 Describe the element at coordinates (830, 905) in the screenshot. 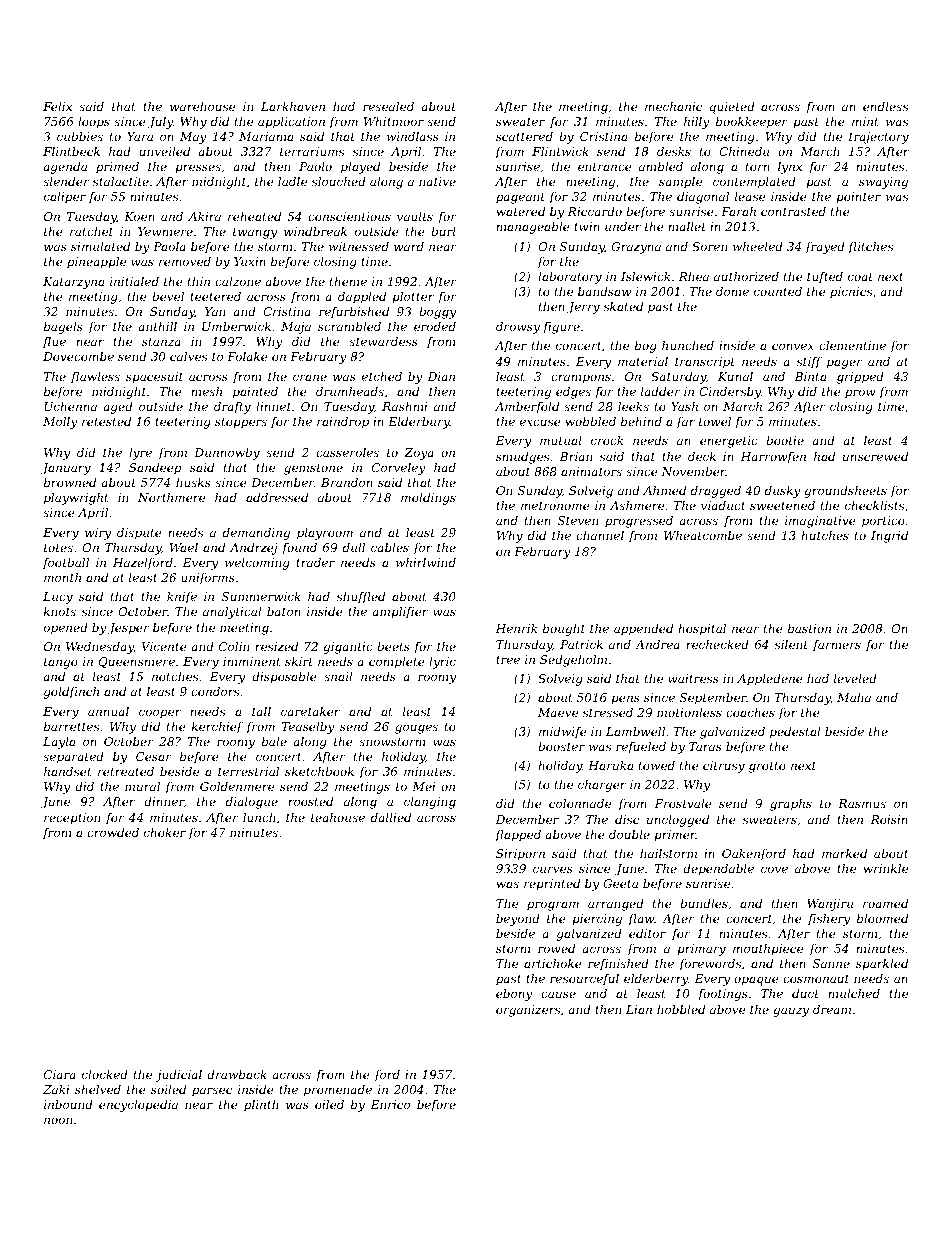

I see `Wanjiru` at that location.
